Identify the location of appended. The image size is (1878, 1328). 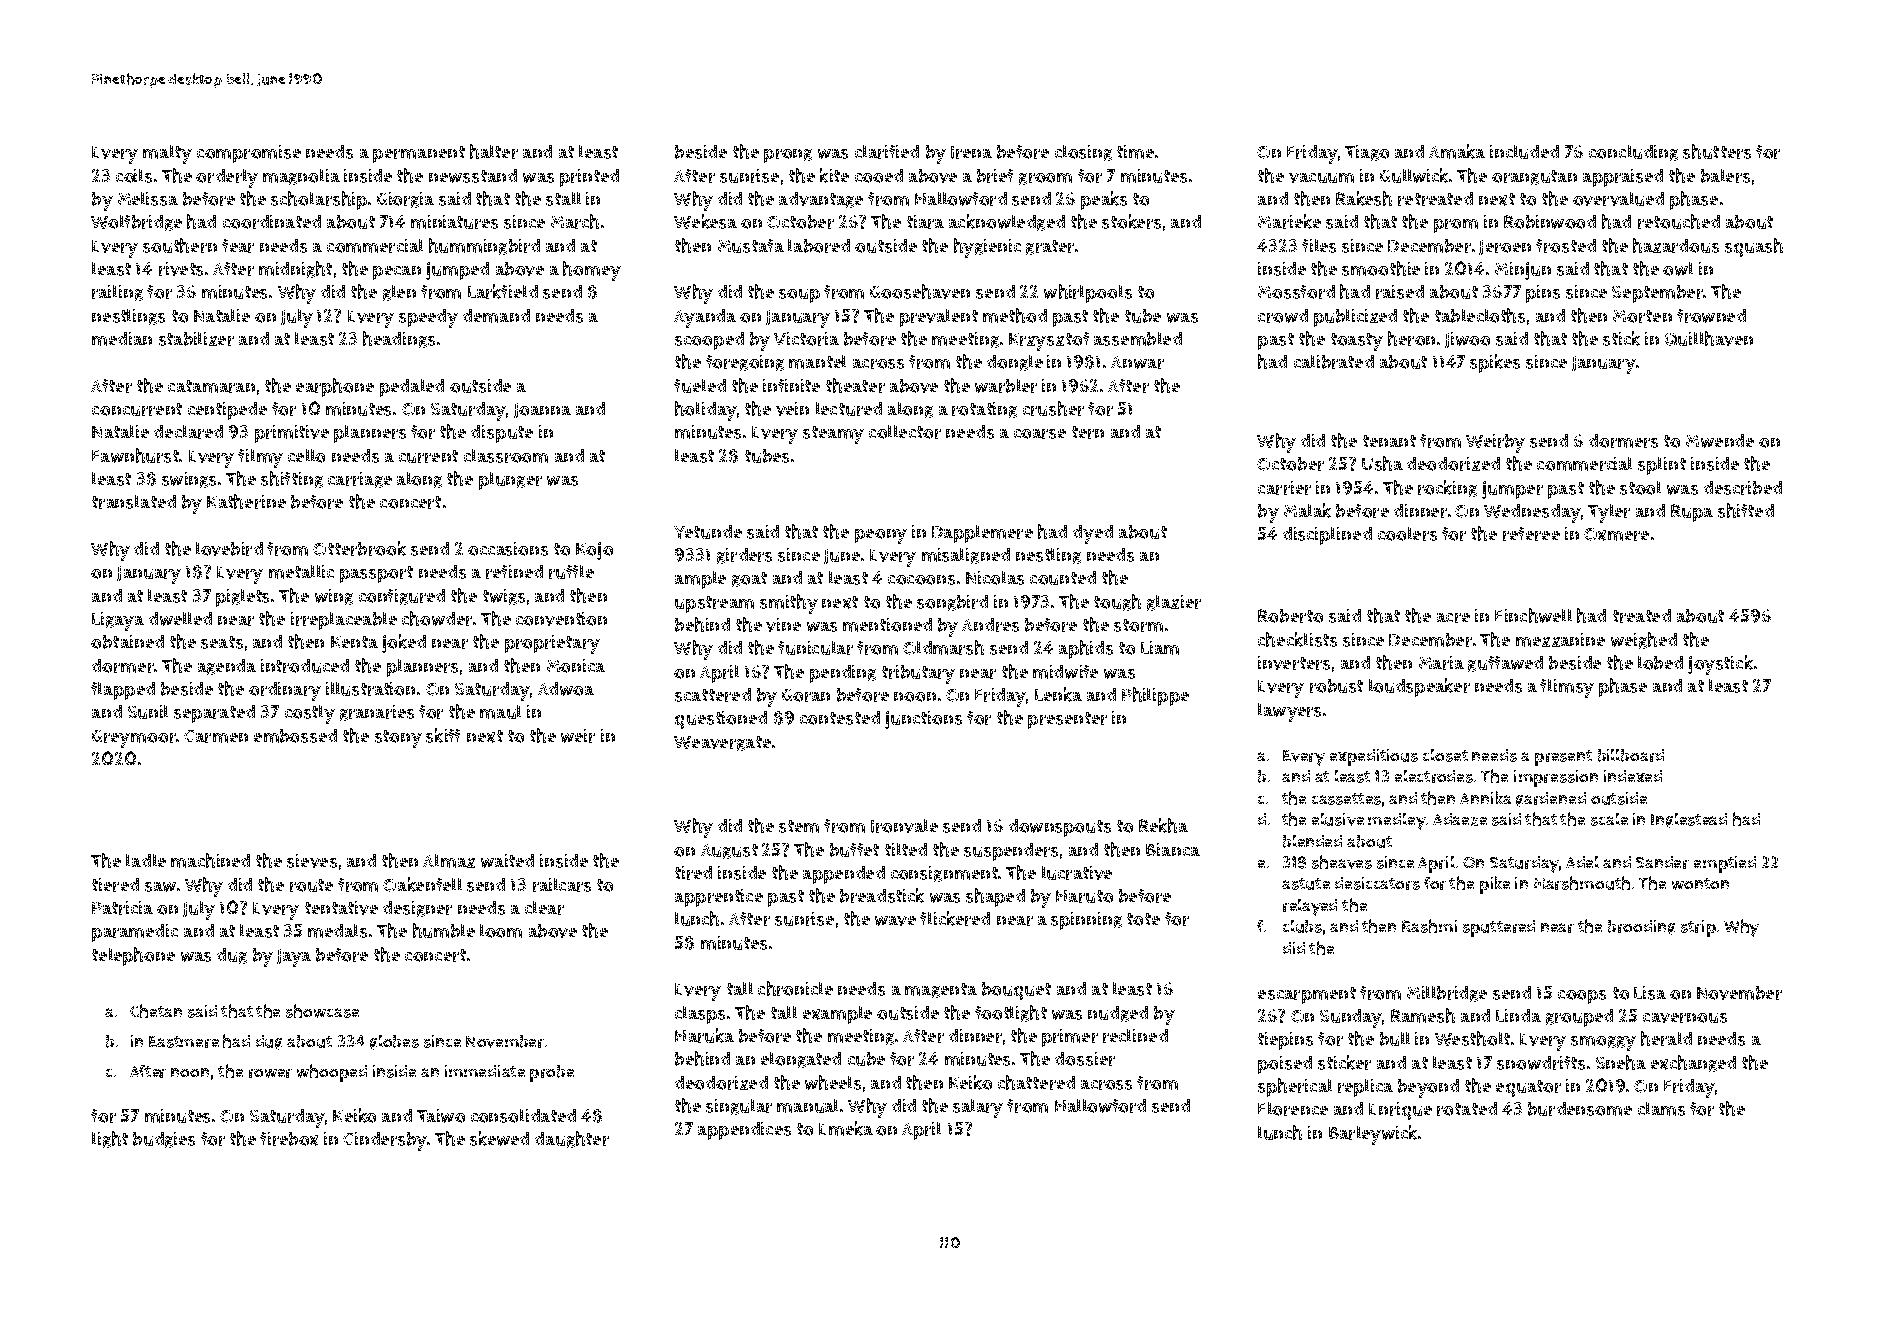
(844, 875).
